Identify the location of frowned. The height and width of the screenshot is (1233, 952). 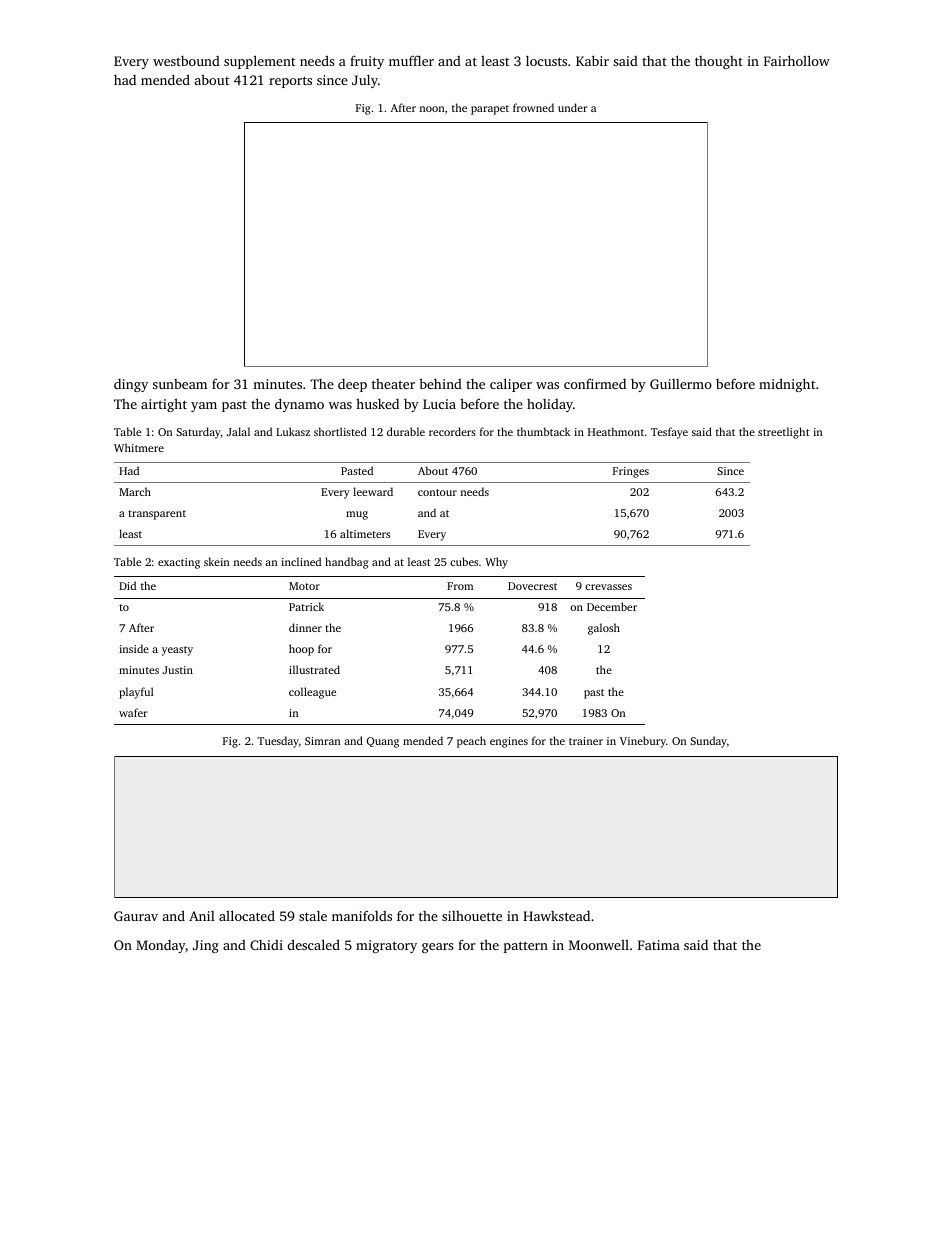
(533, 107).
